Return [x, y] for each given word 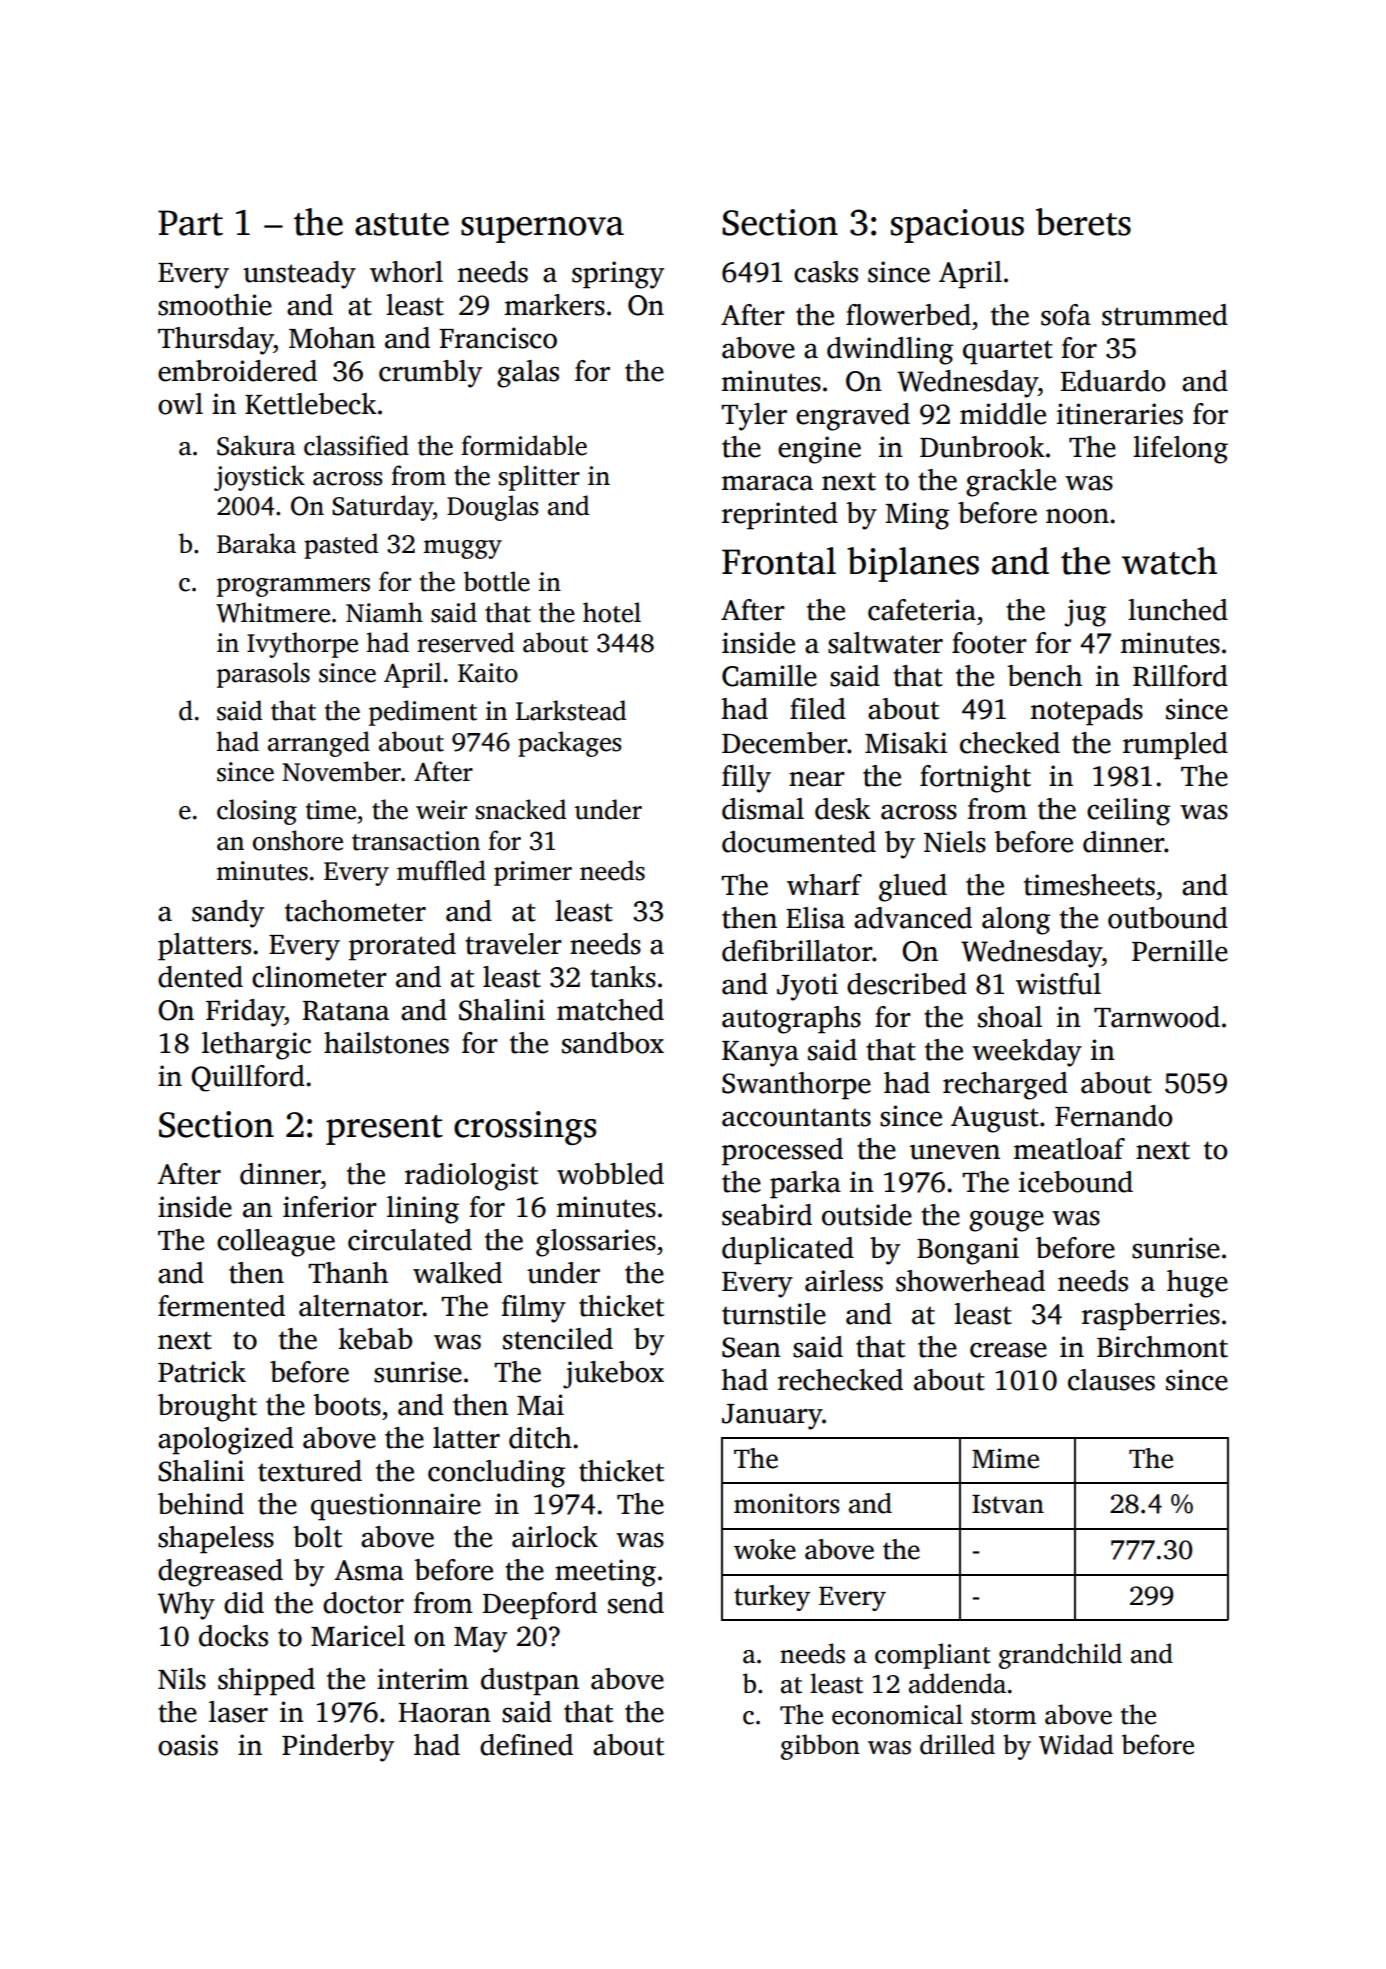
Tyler [754, 417]
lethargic [256, 1046]
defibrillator [797, 951]
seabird [767, 1215]
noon [1077, 516]
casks [826, 272]
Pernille [1180, 951]
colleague [276, 1243]
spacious [957, 226]
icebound [1076, 1182]
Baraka [256, 543]
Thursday [216, 341]
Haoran [445, 1713]
